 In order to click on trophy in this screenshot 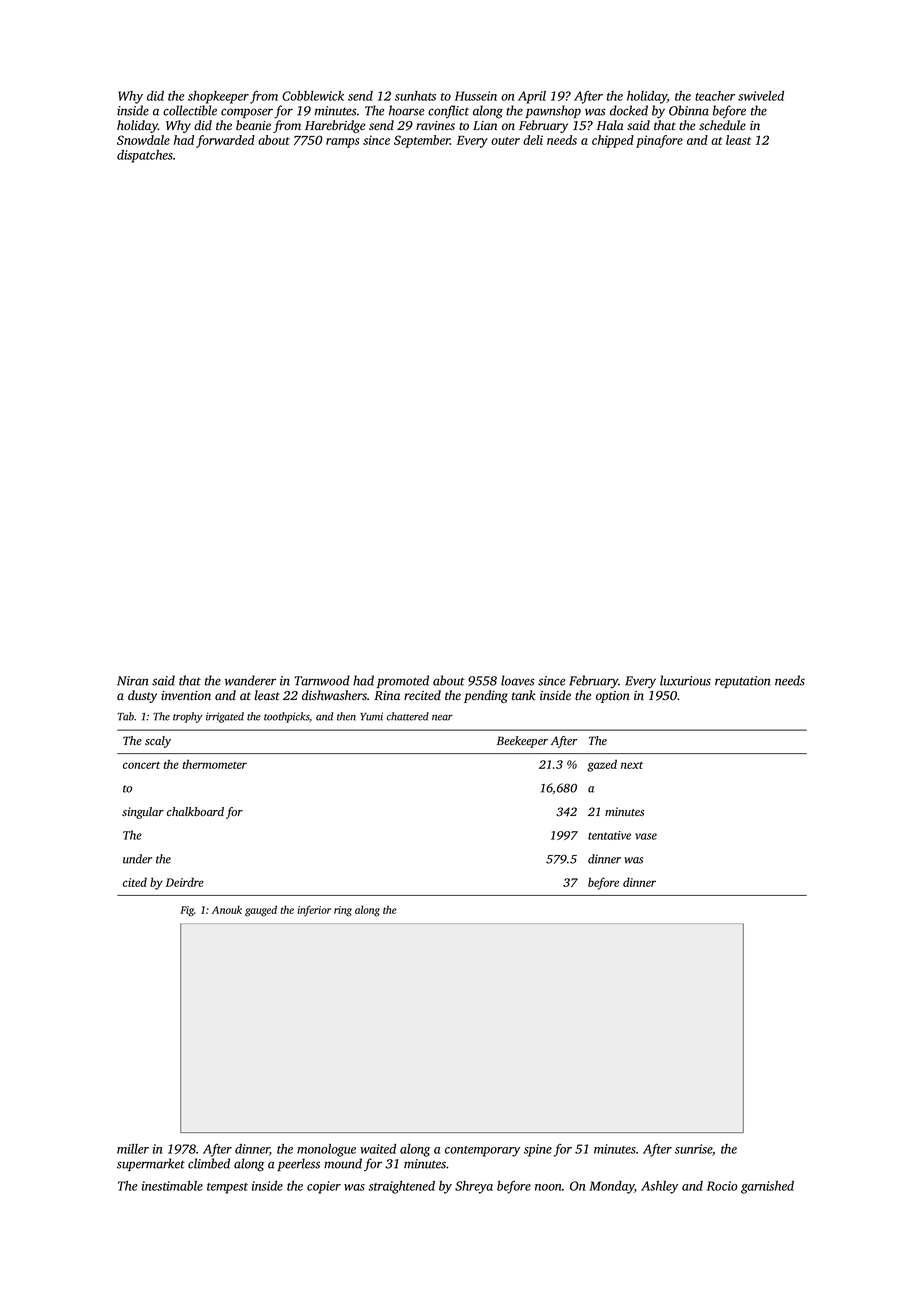, I will do `click(187, 717)`.
